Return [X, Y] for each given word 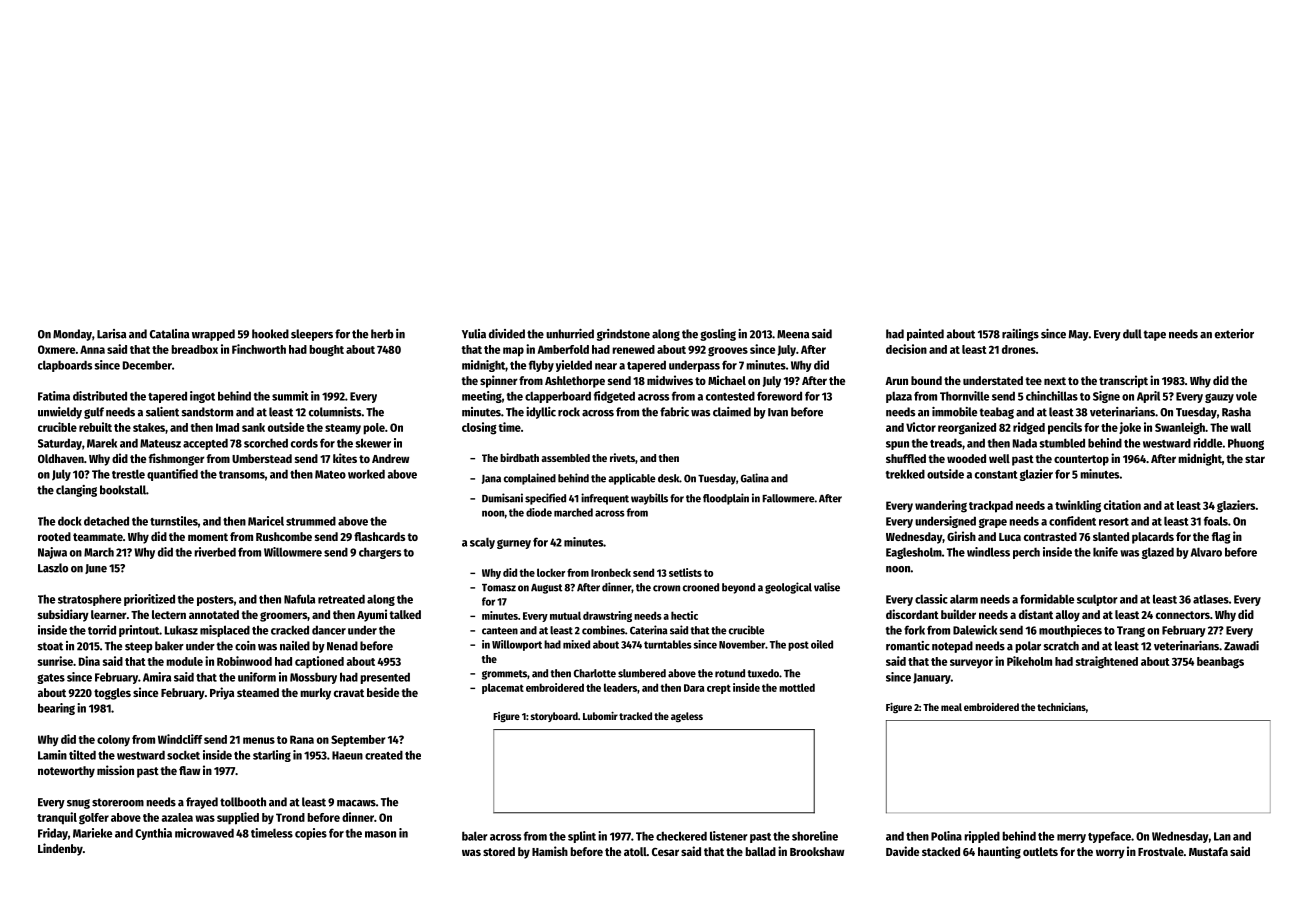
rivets [622, 457]
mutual [565, 615]
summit [290, 396]
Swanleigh [1180, 428]
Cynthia [153, 834]
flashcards [379, 536]
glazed [1158, 553]
